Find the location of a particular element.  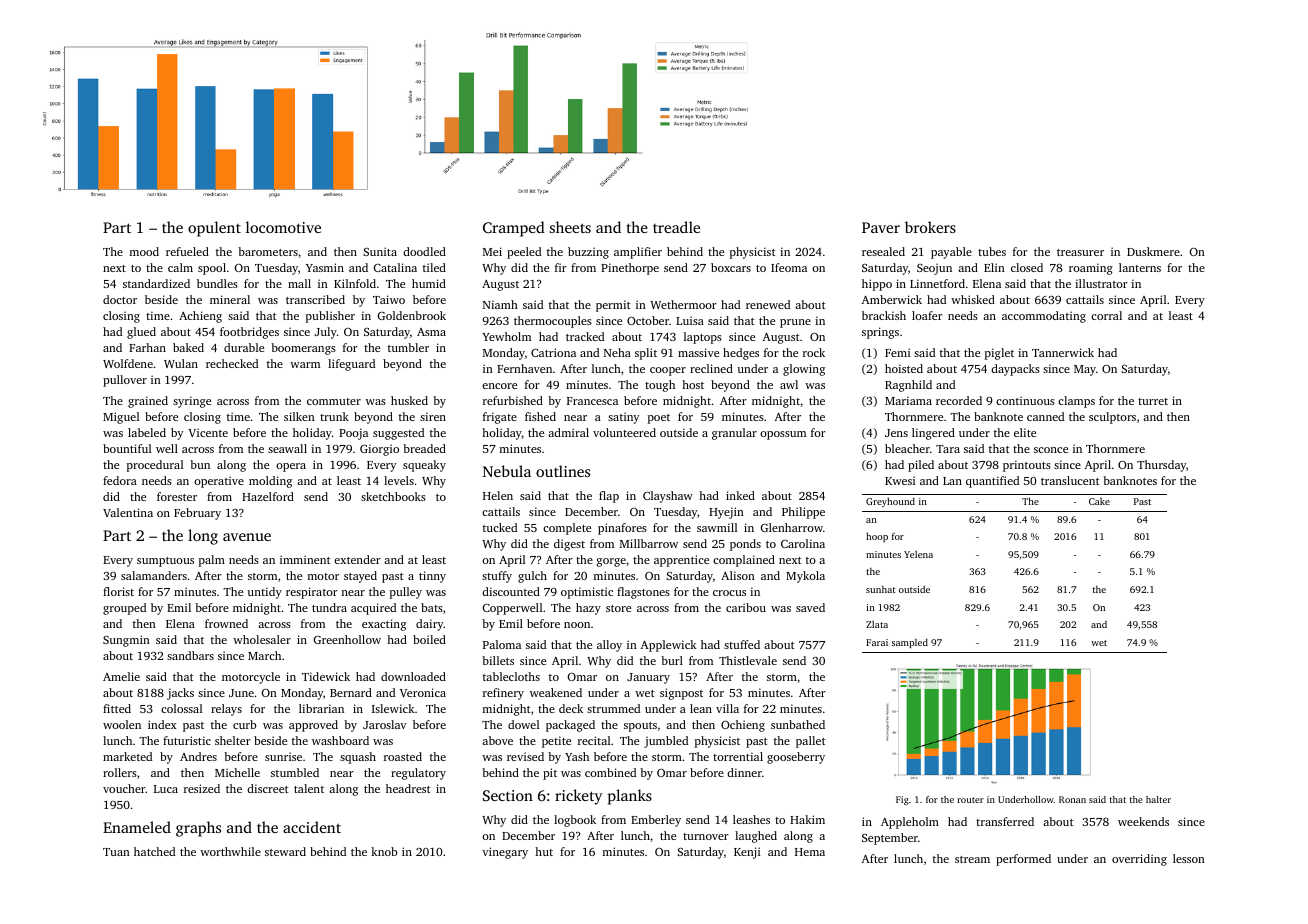

fir is located at coordinates (561, 267).
